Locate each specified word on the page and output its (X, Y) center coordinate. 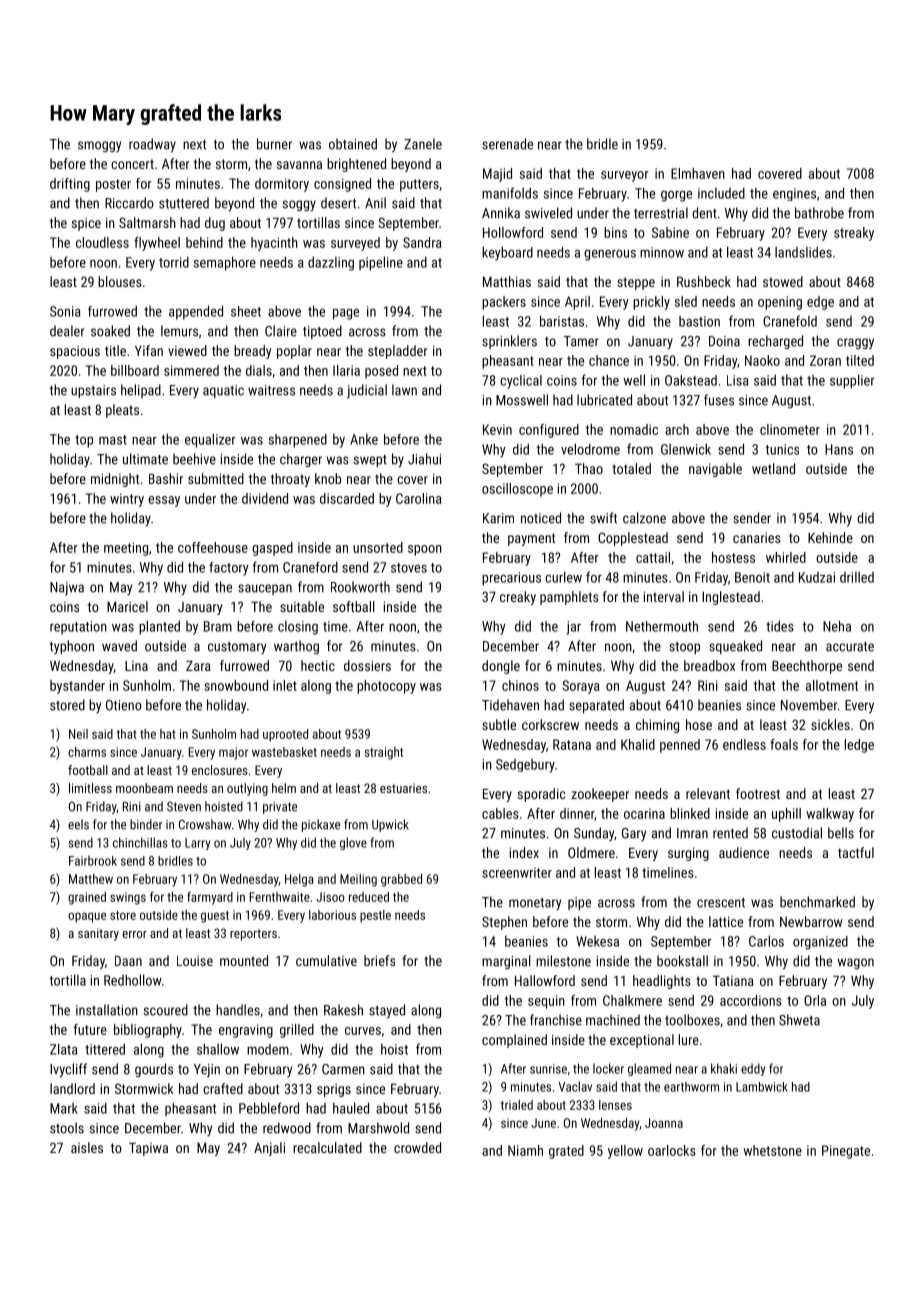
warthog (296, 647)
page (346, 314)
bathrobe (819, 213)
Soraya (580, 687)
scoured (166, 1010)
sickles (830, 724)
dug (215, 224)
